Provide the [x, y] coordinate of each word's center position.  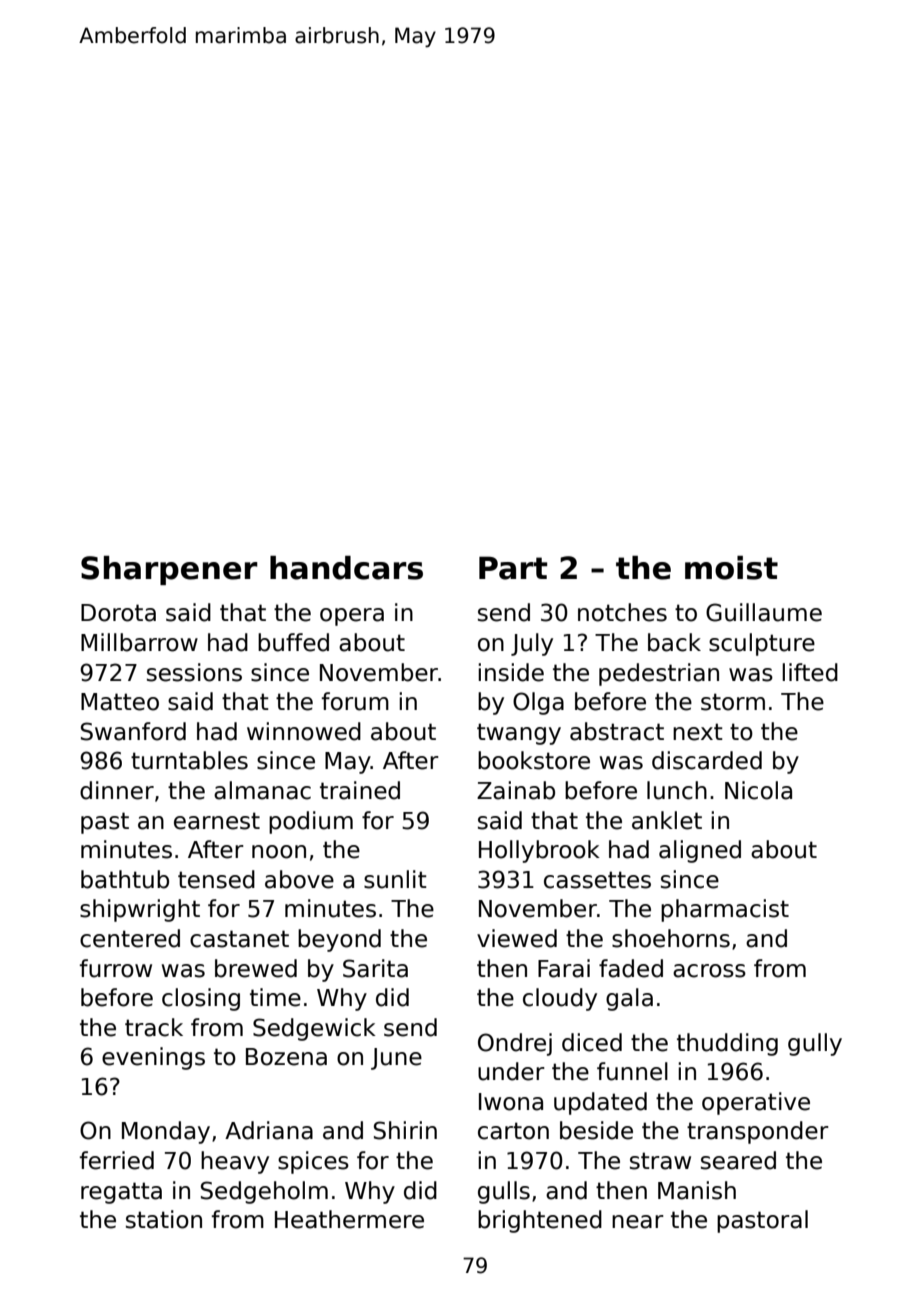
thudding [727, 1044]
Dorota [118, 613]
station [164, 1219]
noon [279, 852]
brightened [540, 1221]
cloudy [560, 999]
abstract [617, 731]
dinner [117, 790]
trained [360, 790]
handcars [346, 568]
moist [731, 568]
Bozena [286, 1057]
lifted [810, 672]
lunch [677, 790]
